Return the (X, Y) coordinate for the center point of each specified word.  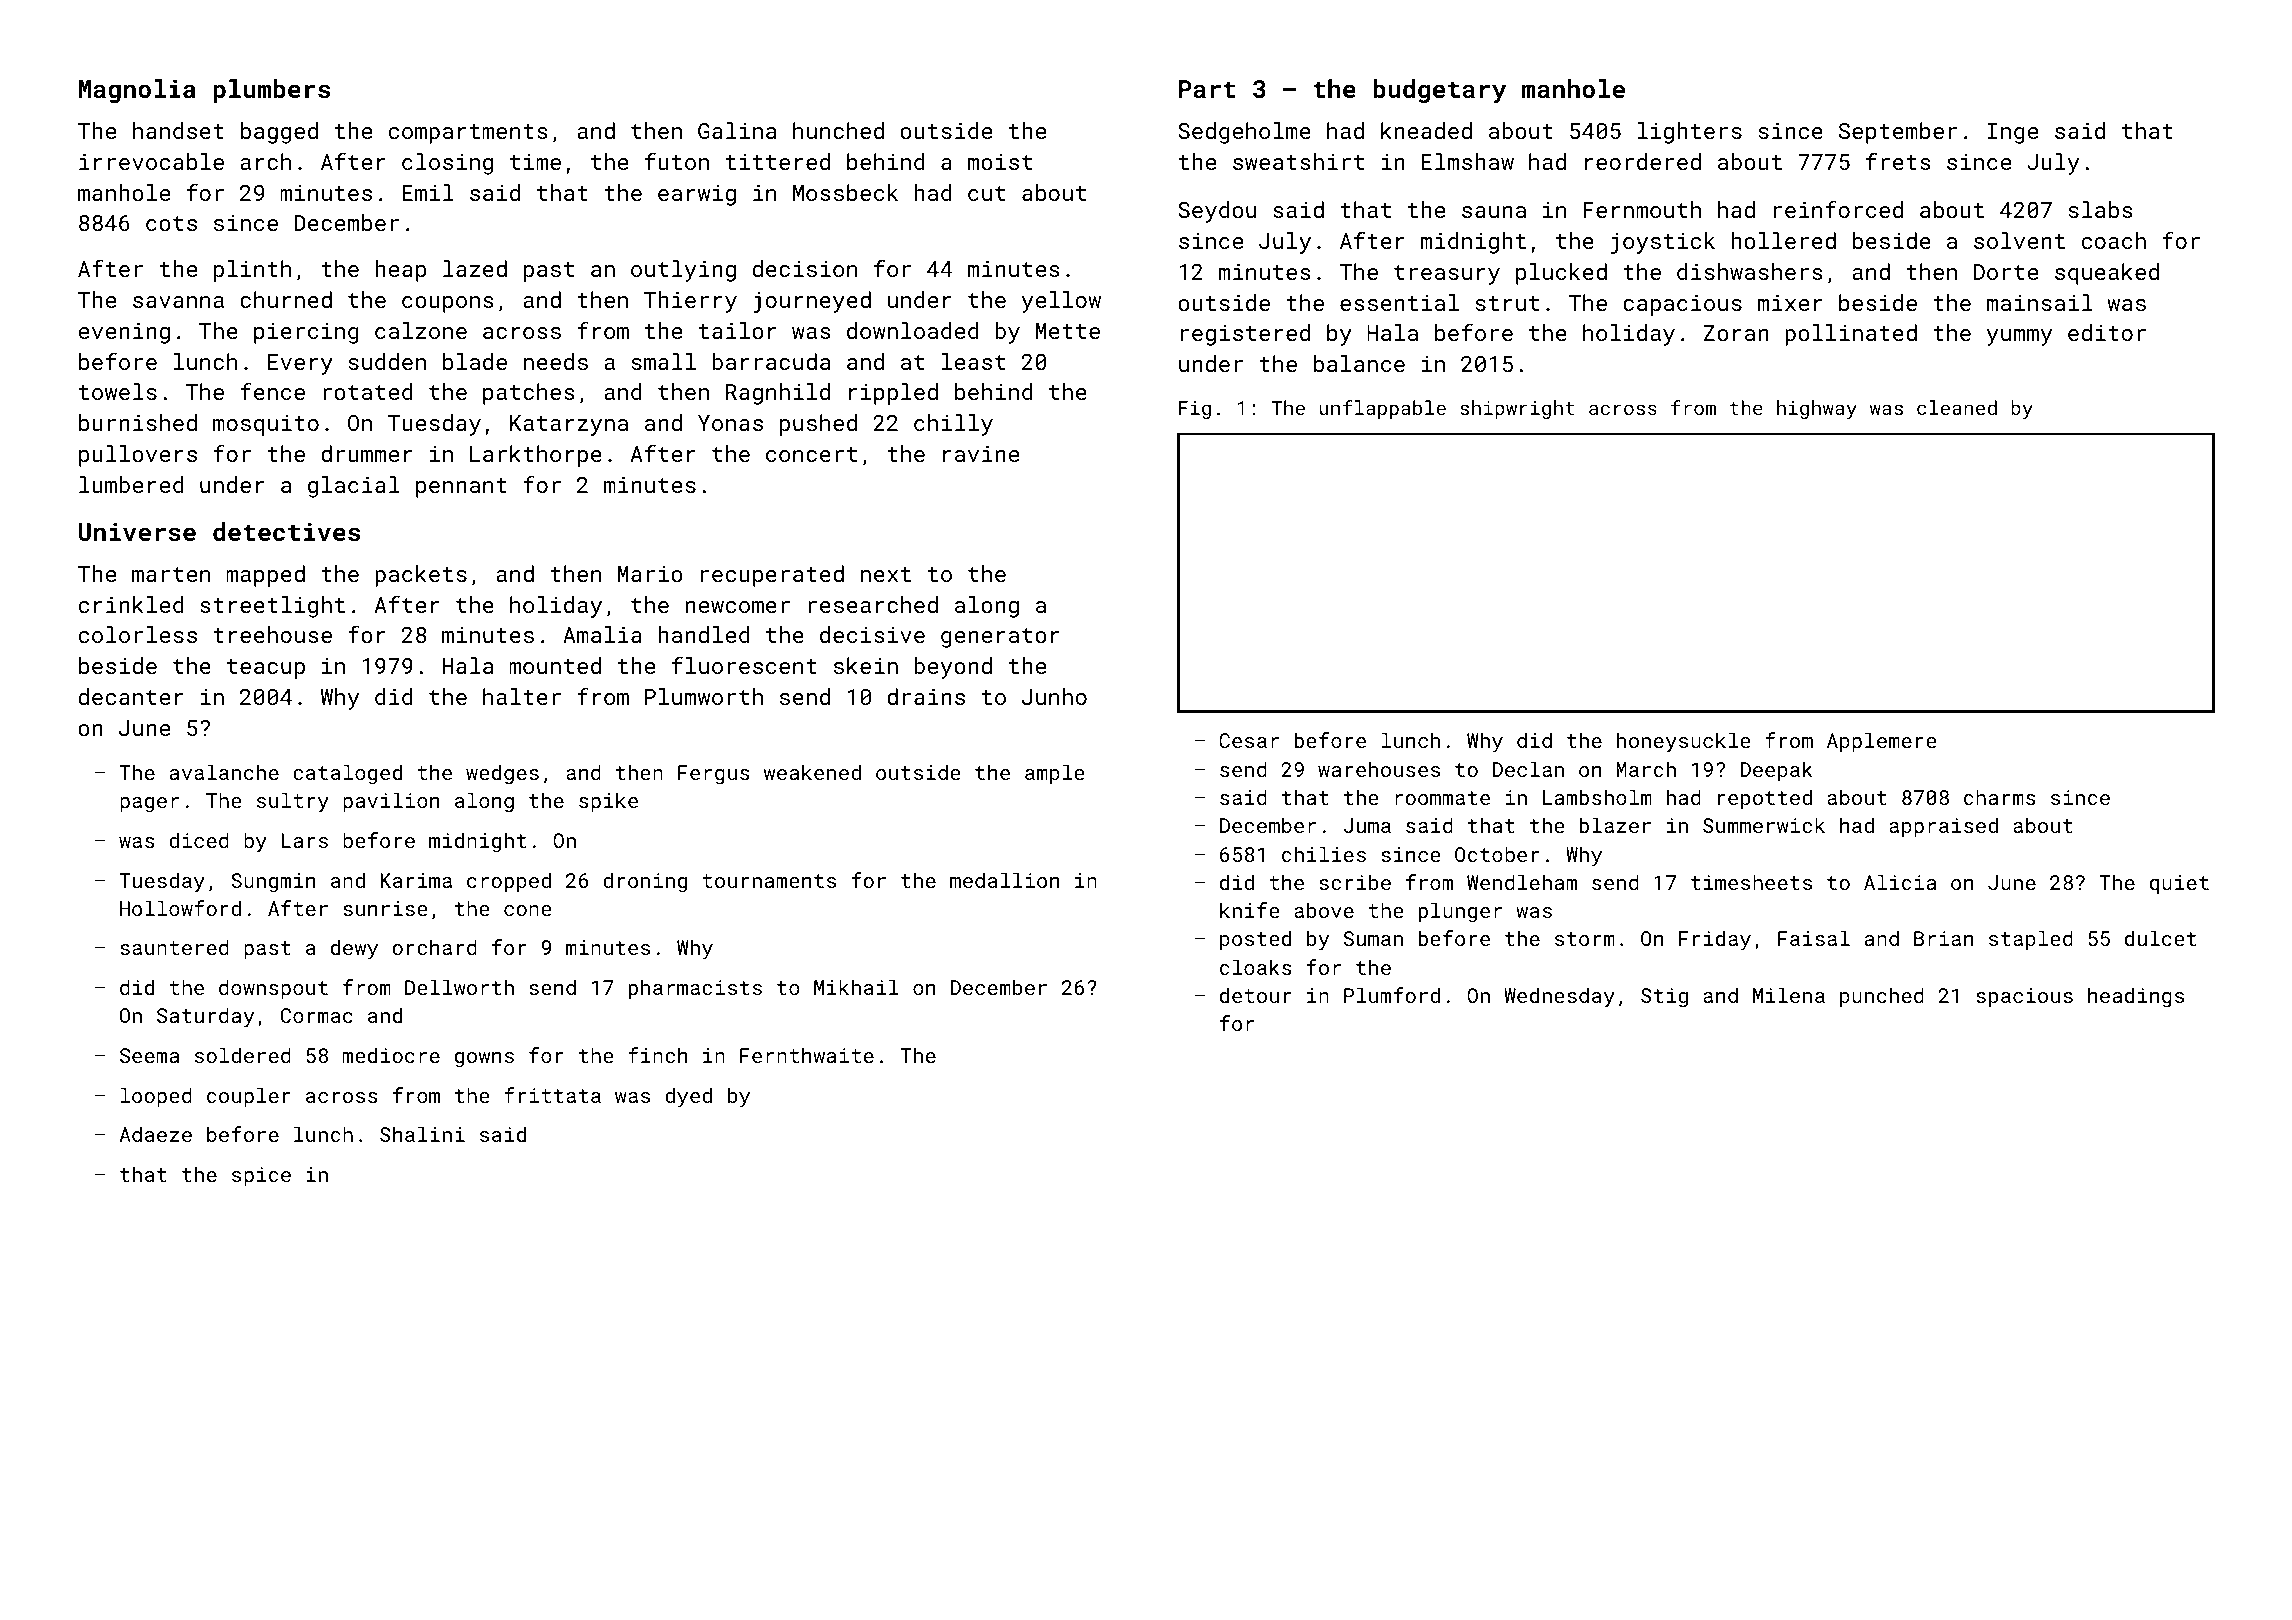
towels (118, 391)
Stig (1664, 998)
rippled (893, 394)
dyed (688, 1097)
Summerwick (1764, 825)
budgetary (1439, 91)
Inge (2012, 133)
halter (522, 696)
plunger (1460, 912)
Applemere (1882, 742)
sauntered (174, 947)
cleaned (1957, 407)
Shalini (422, 1134)
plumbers (272, 91)
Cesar (1249, 740)
